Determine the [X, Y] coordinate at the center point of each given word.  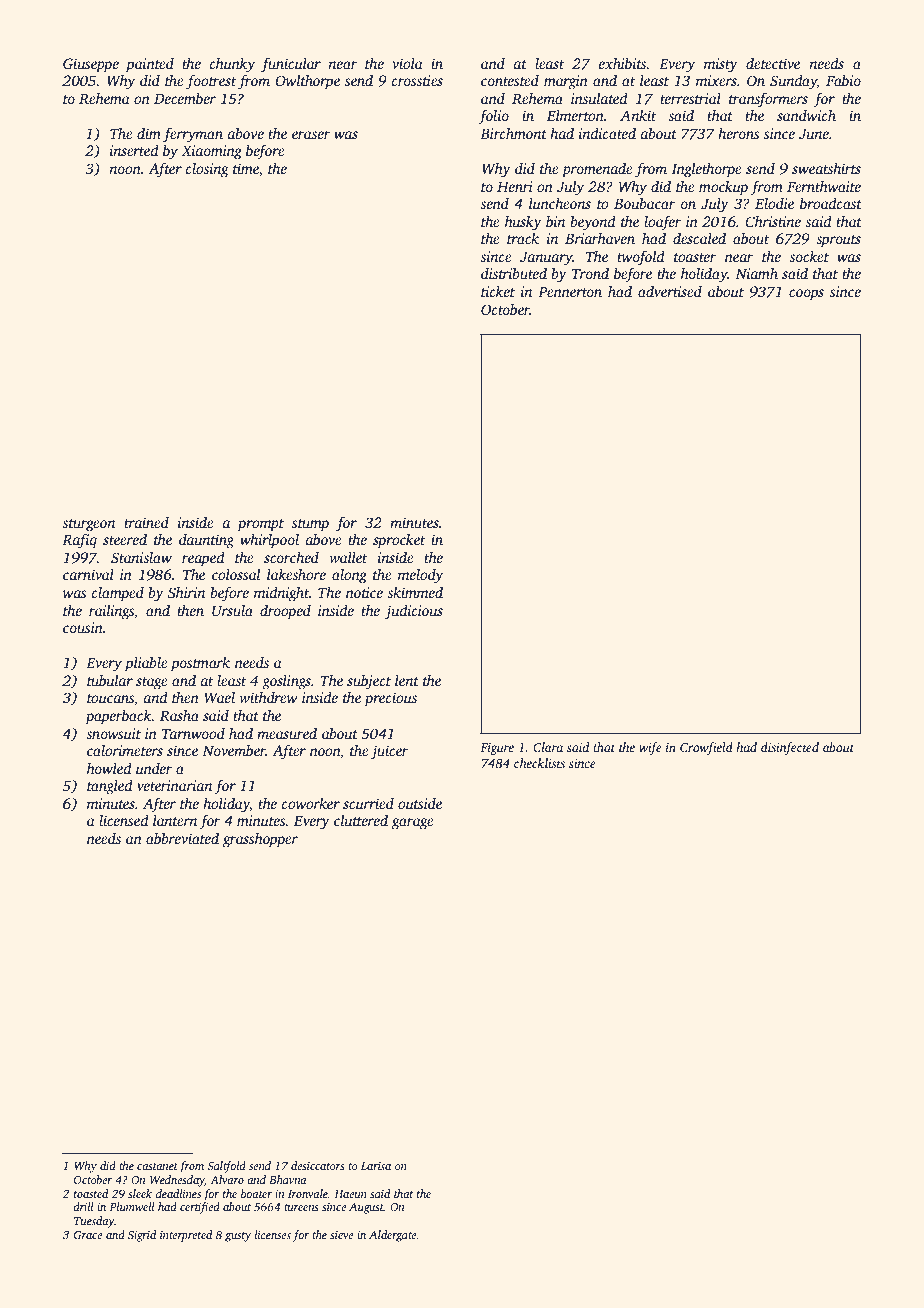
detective [773, 63]
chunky [232, 65]
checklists [539, 763]
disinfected [790, 748]
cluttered [361, 820]
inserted [134, 150]
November [234, 750]
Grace [88, 1234]
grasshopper [260, 840]
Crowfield [706, 748]
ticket [498, 291]
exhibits [622, 63]
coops [806, 295]
